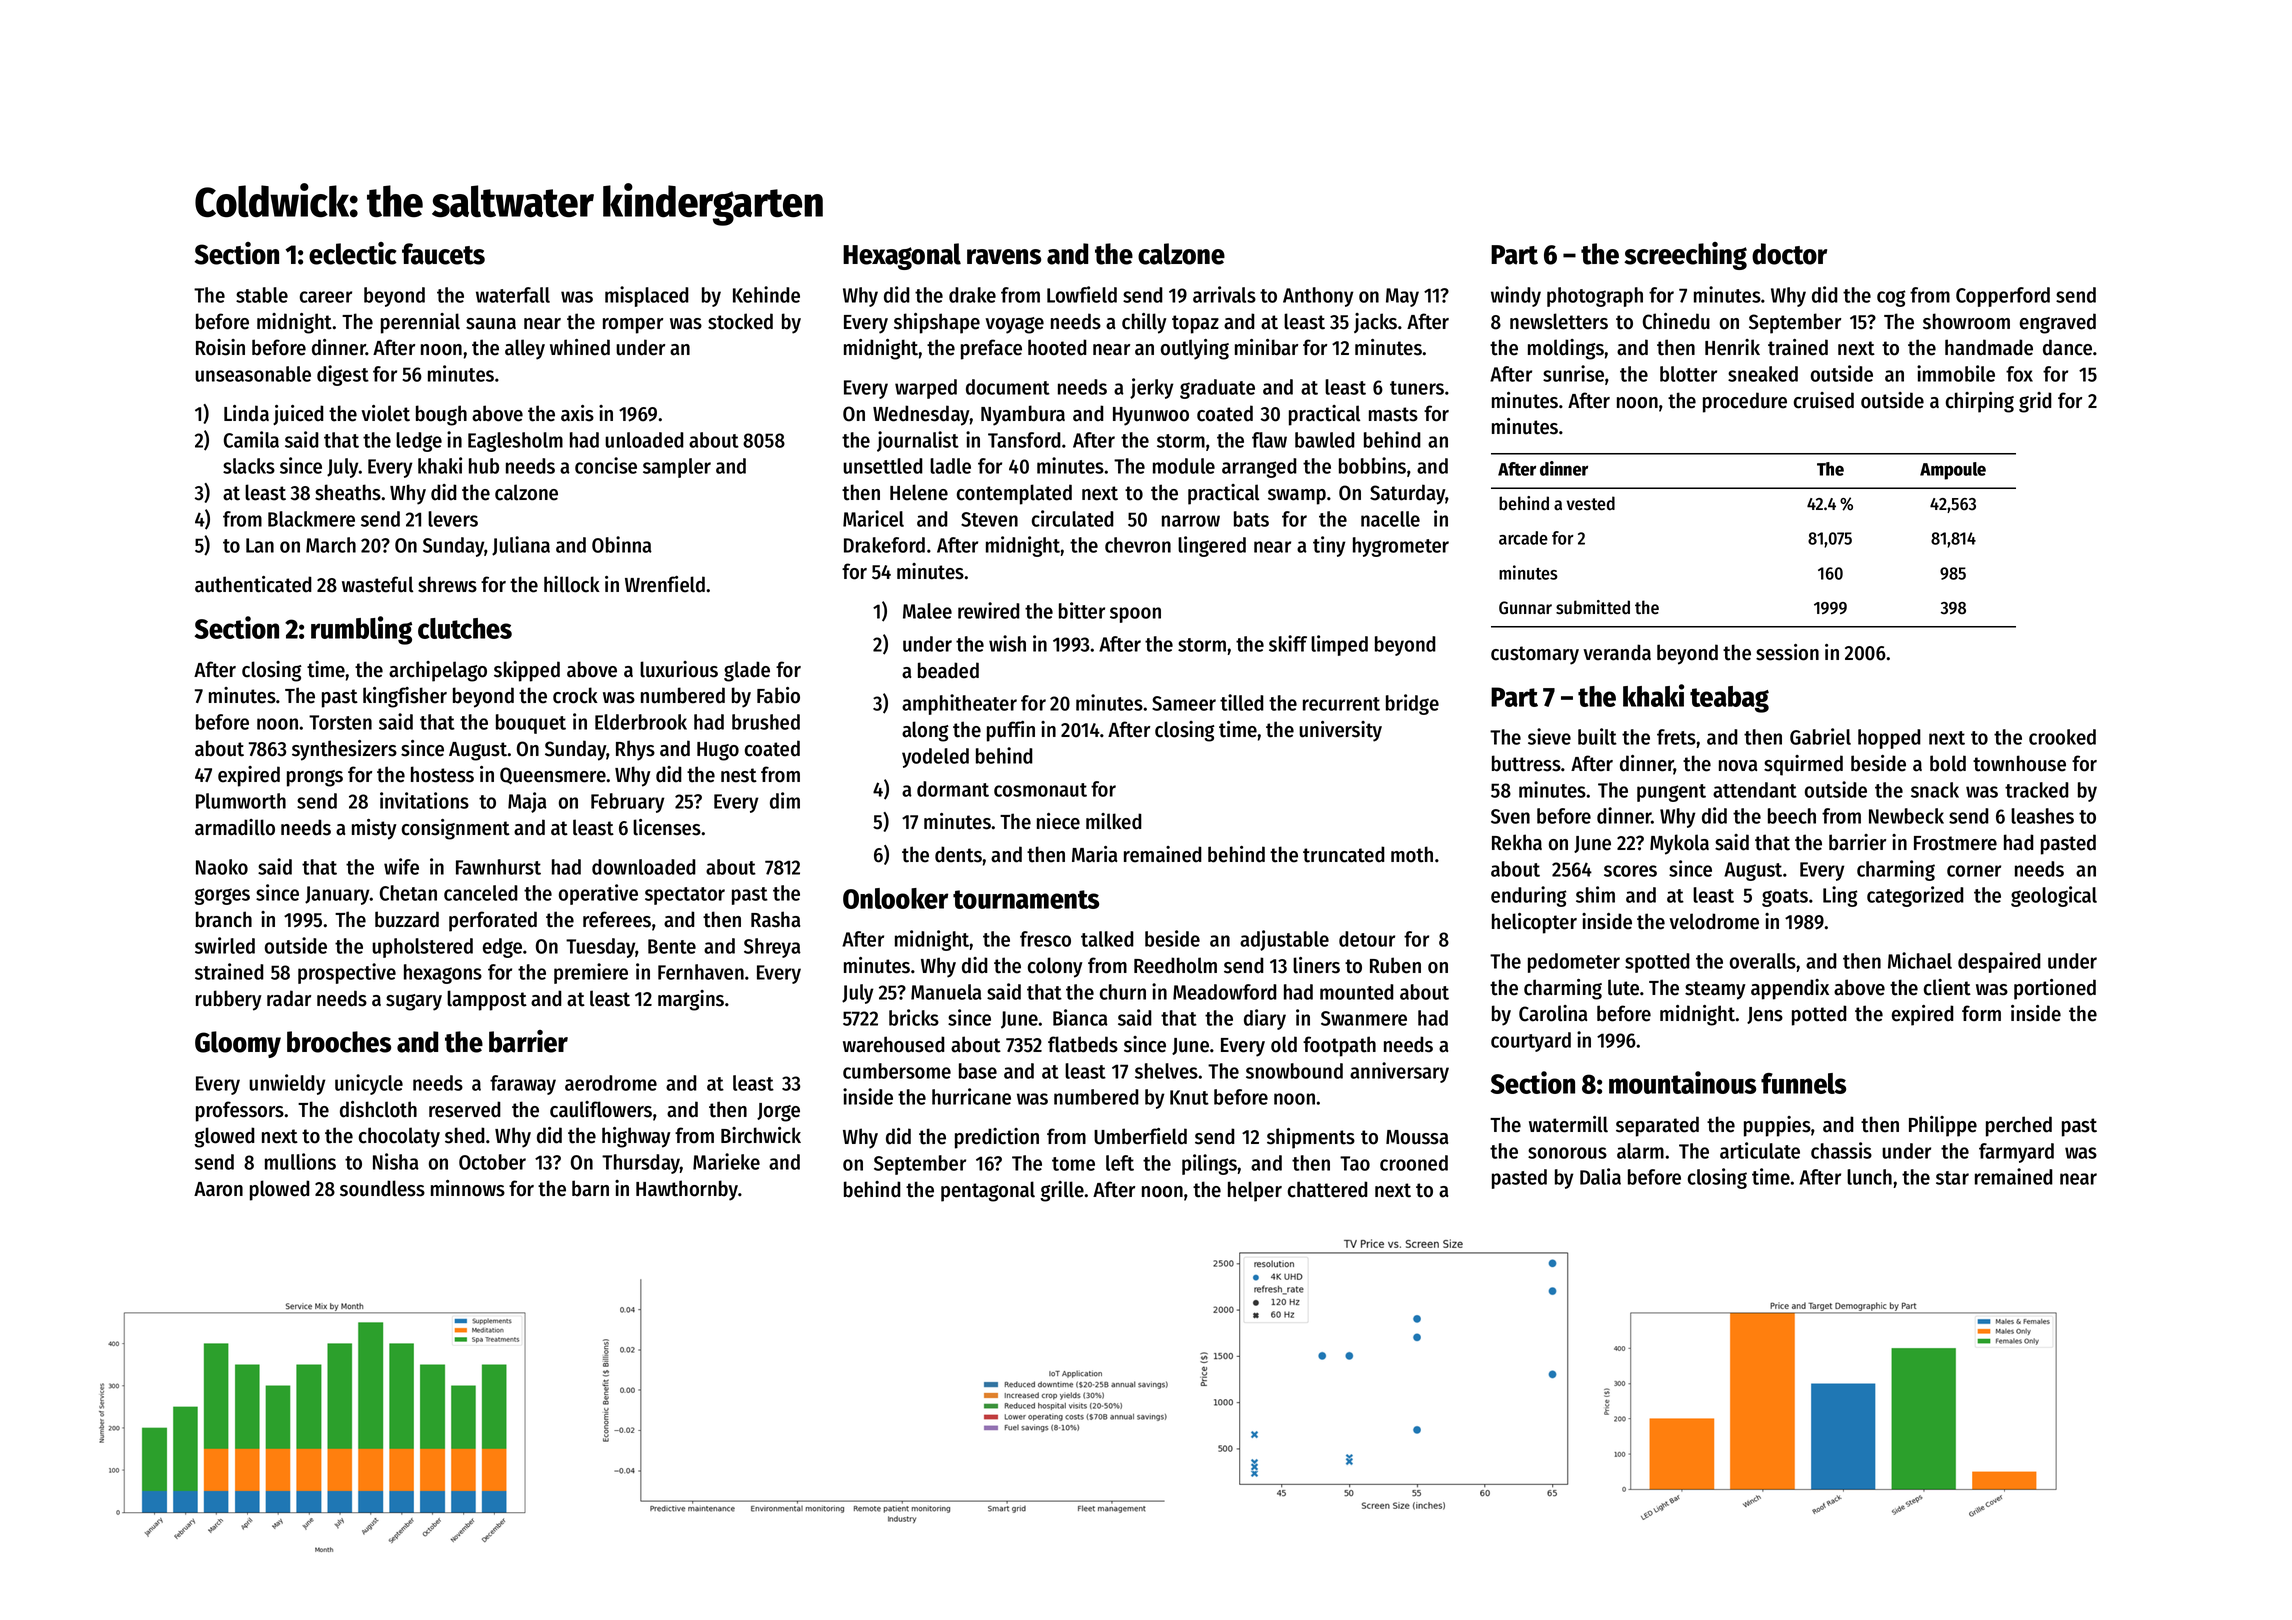 This document has width=2292, height=1620. Describe the element at coordinates (1107, 939) in the document. I see `talked` at that location.
